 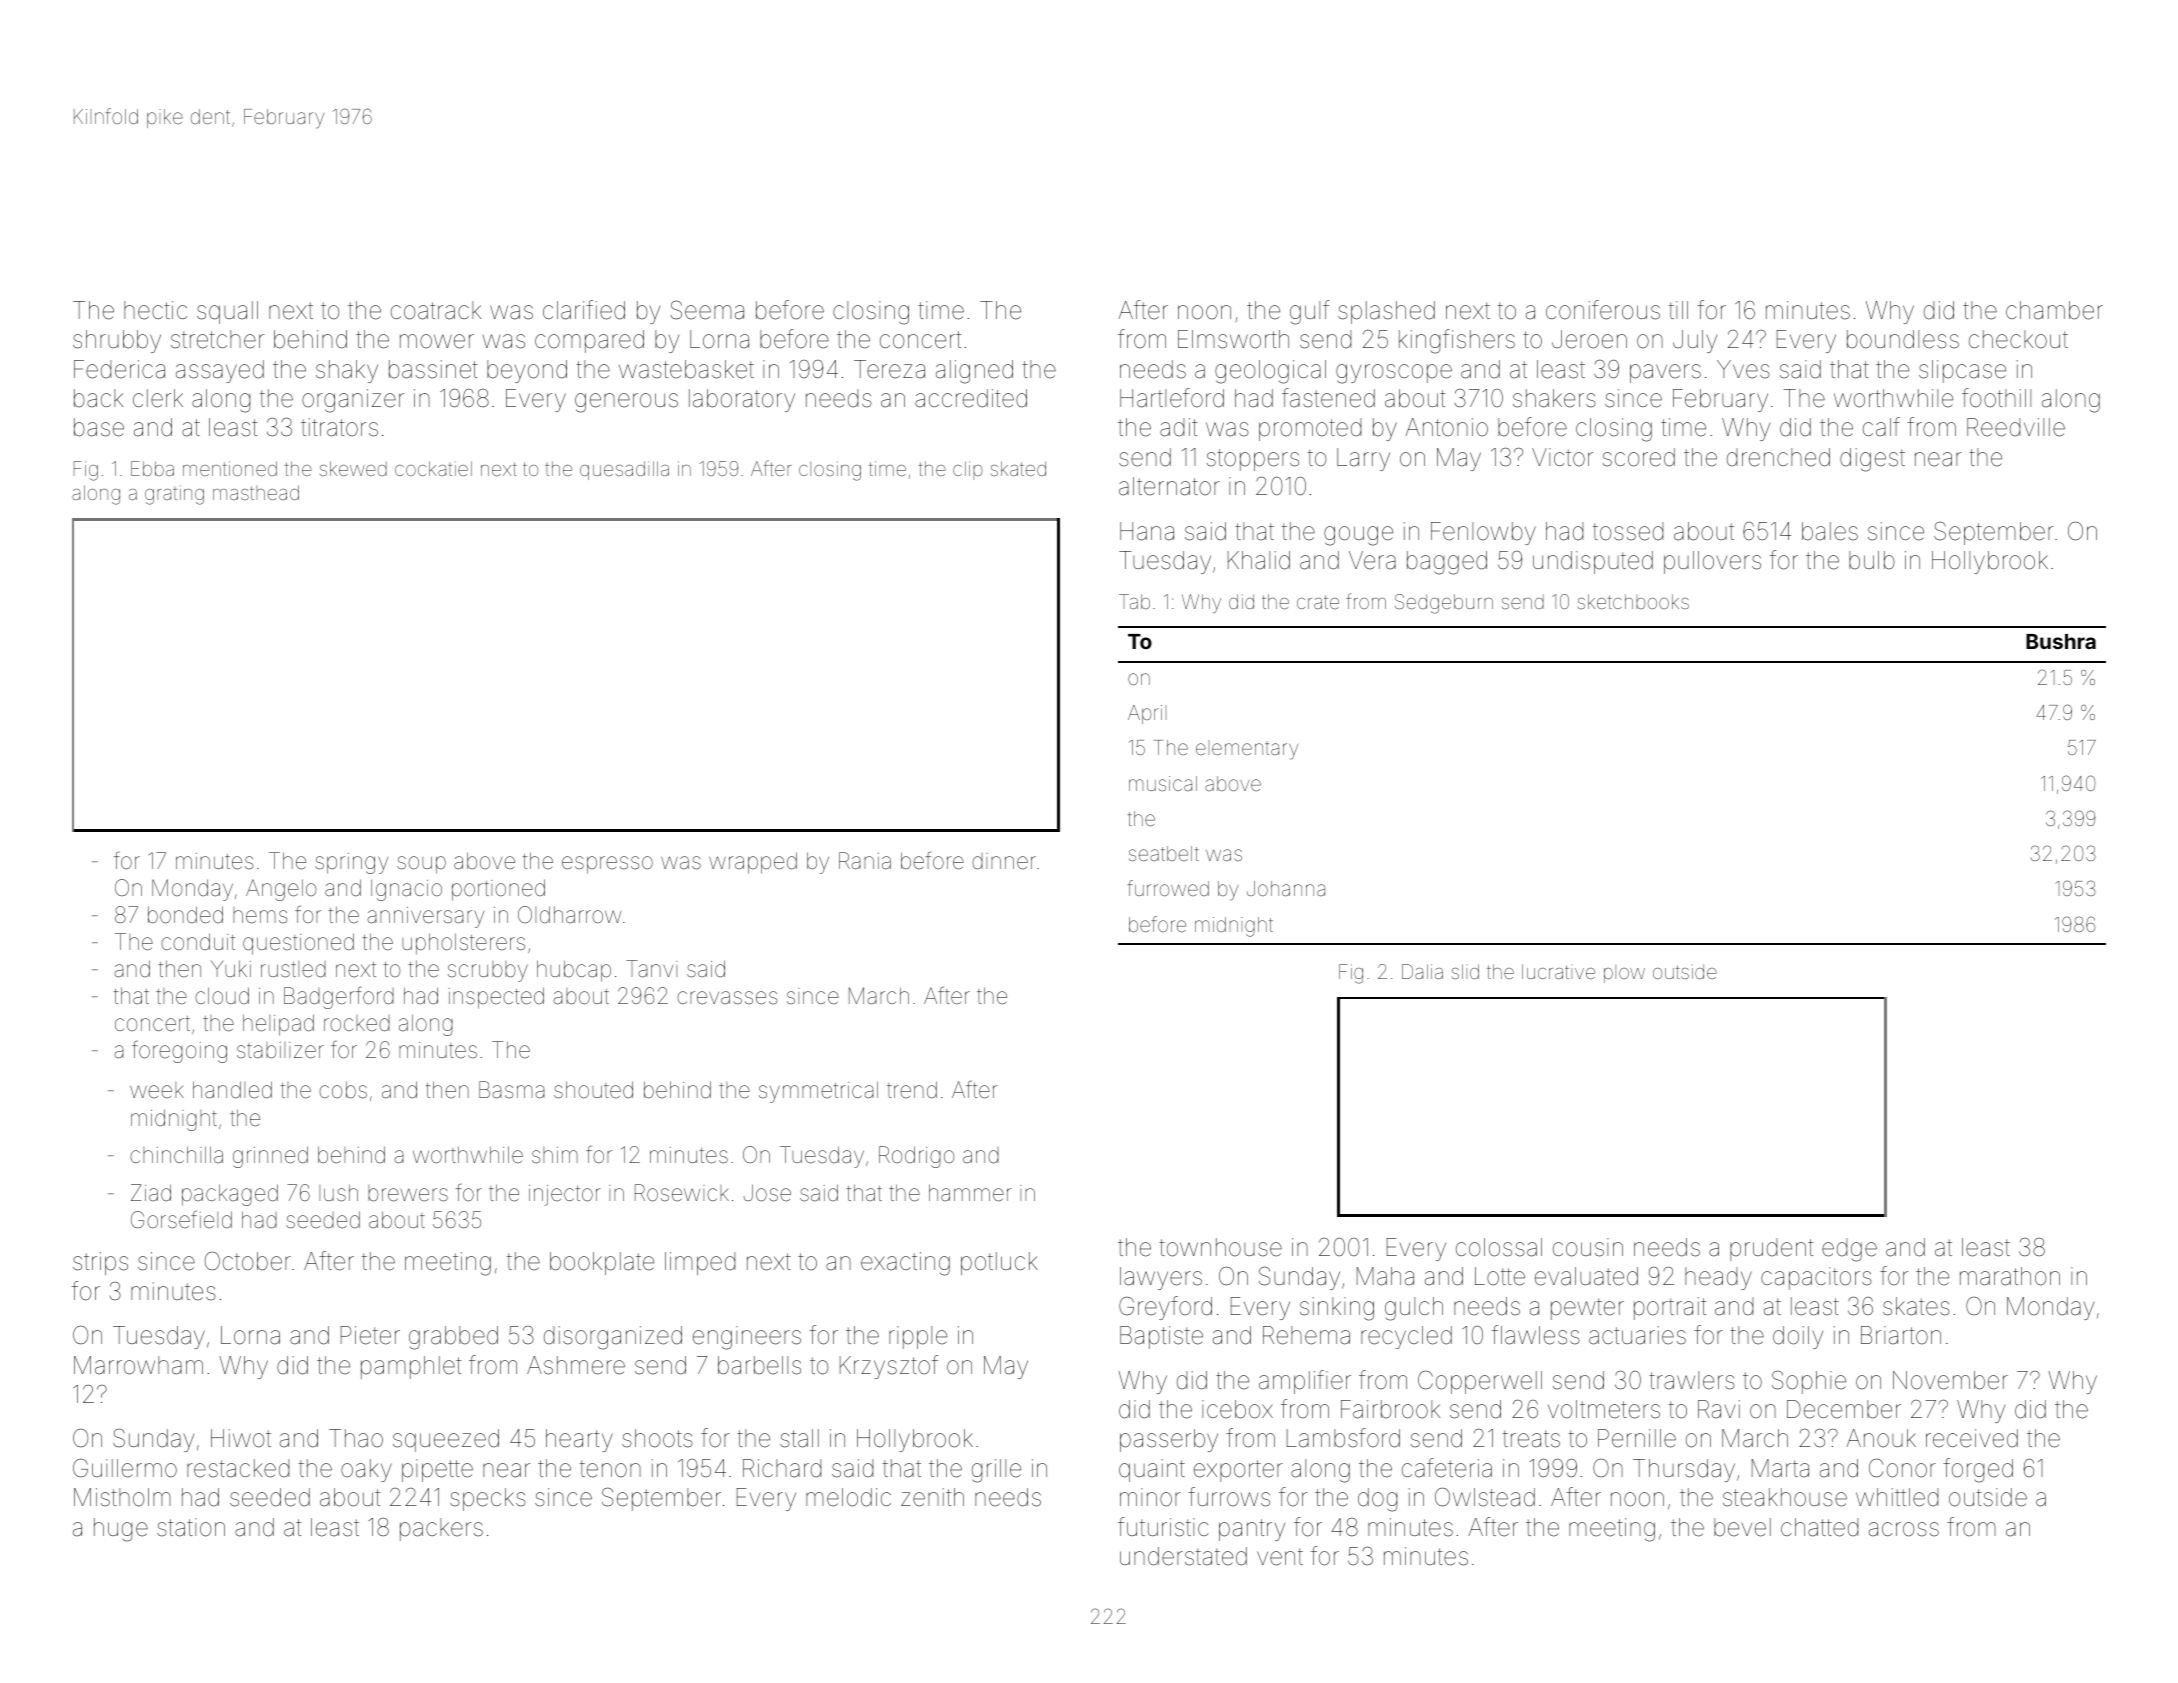 I want to click on marathon, so click(x=2010, y=1276).
